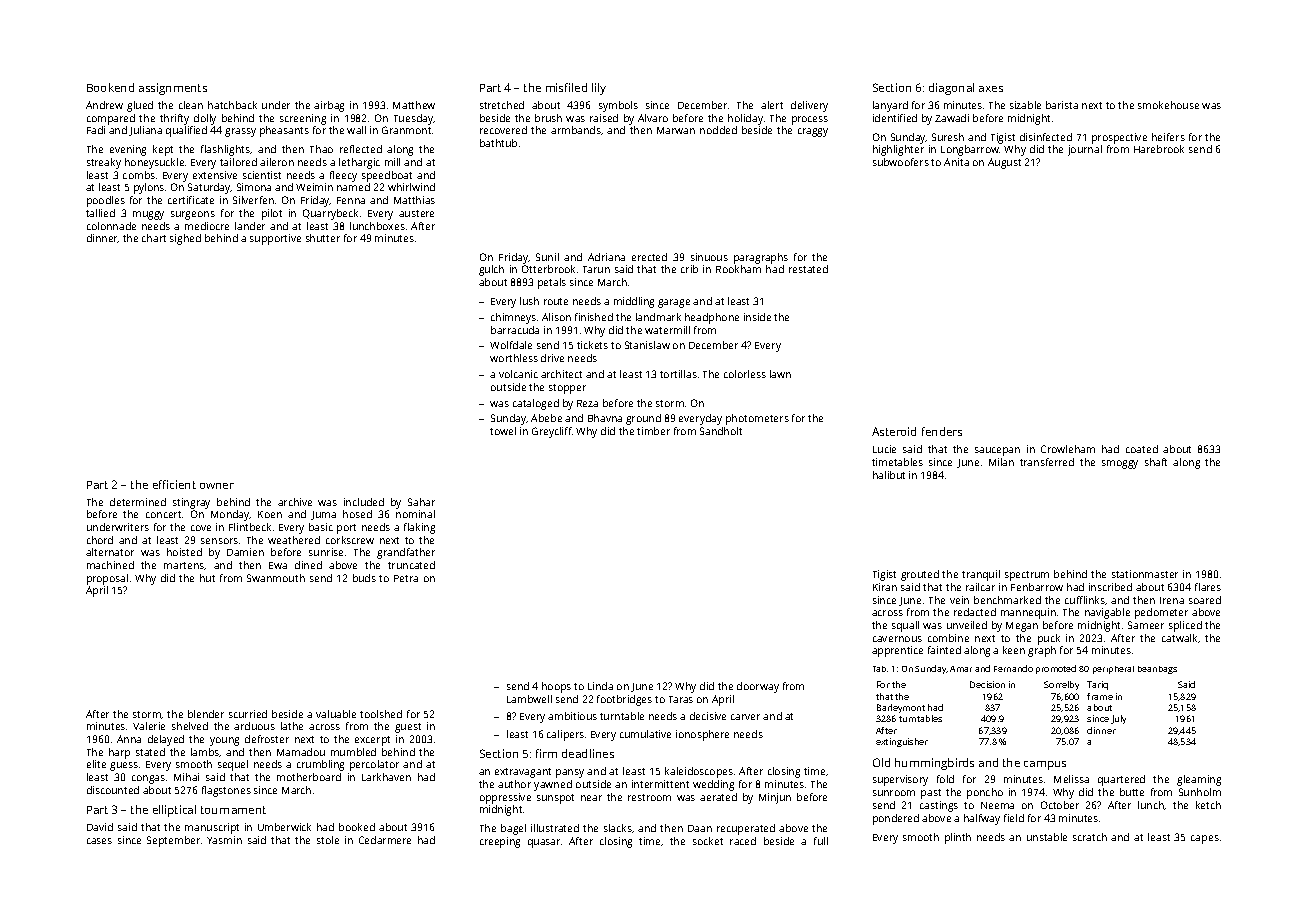  I want to click on blender, so click(206, 714).
